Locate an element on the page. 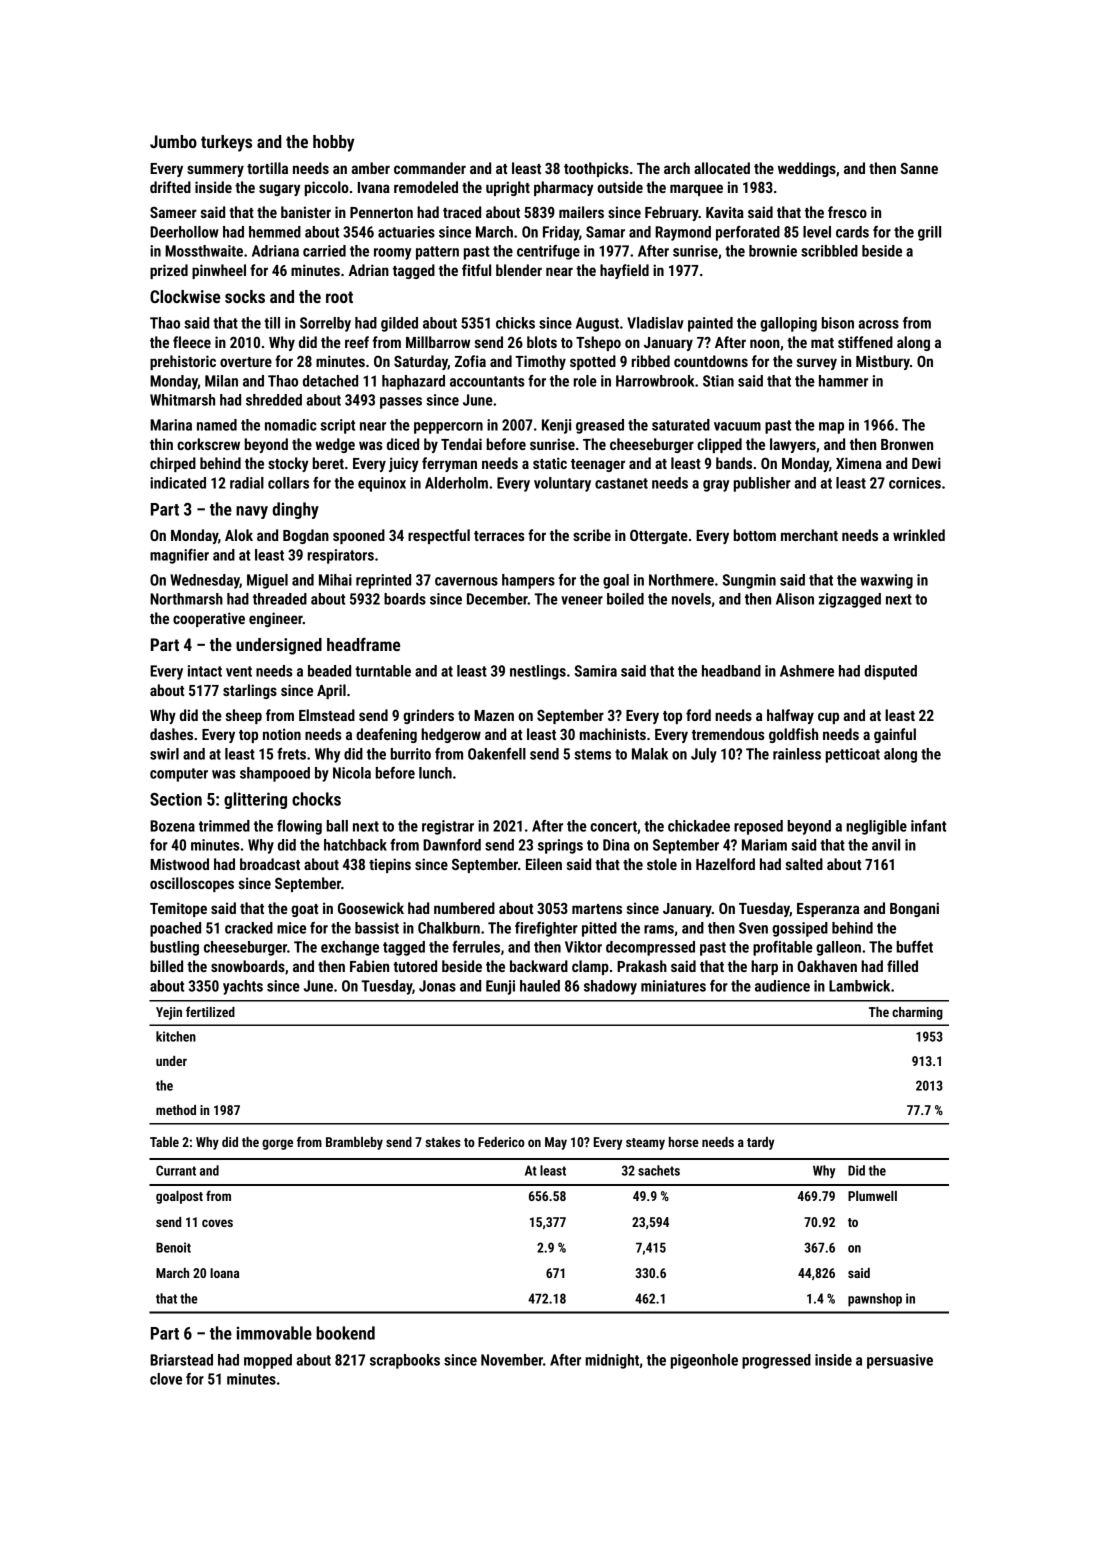 The image size is (1099, 1560). juicy is located at coordinates (403, 464).
